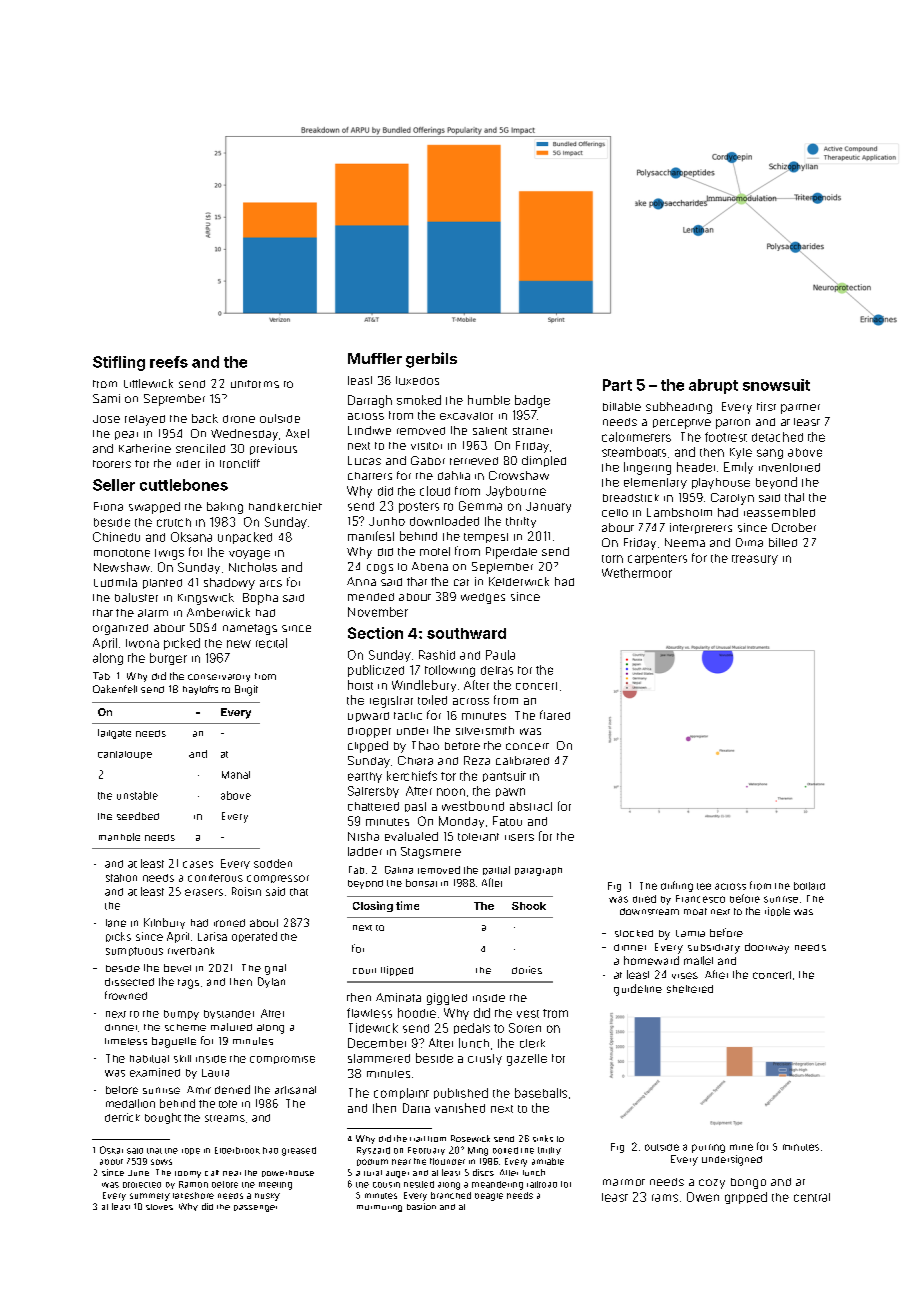  What do you see at coordinates (529, 906) in the page?
I see `Shook` at bounding box center [529, 906].
